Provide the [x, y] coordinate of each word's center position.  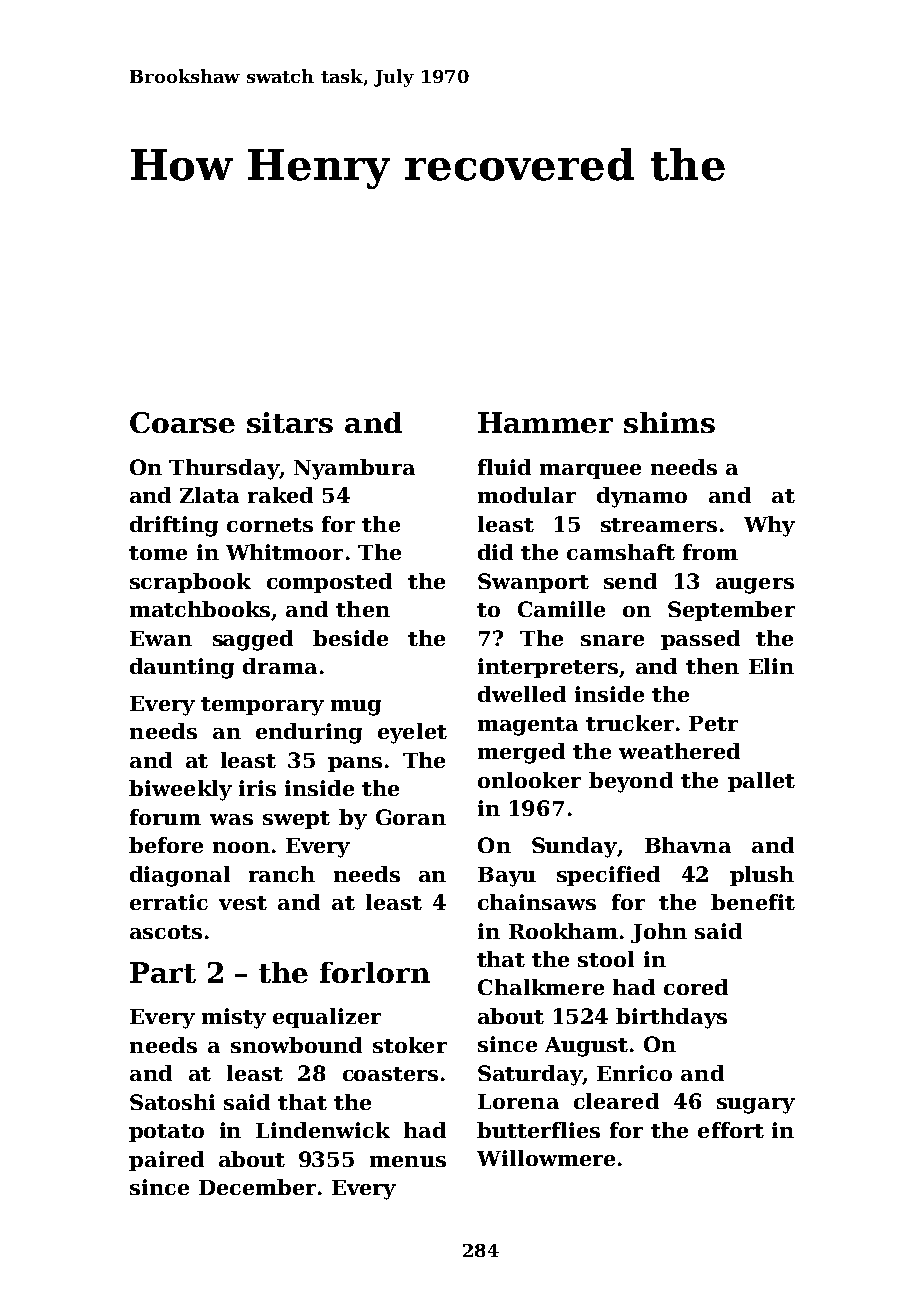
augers [755, 586]
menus [408, 1161]
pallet [761, 782]
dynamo [642, 497]
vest [243, 903]
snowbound [296, 1045]
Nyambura [354, 469]
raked [280, 495]
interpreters [548, 668]
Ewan [161, 638]
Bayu [507, 877]
